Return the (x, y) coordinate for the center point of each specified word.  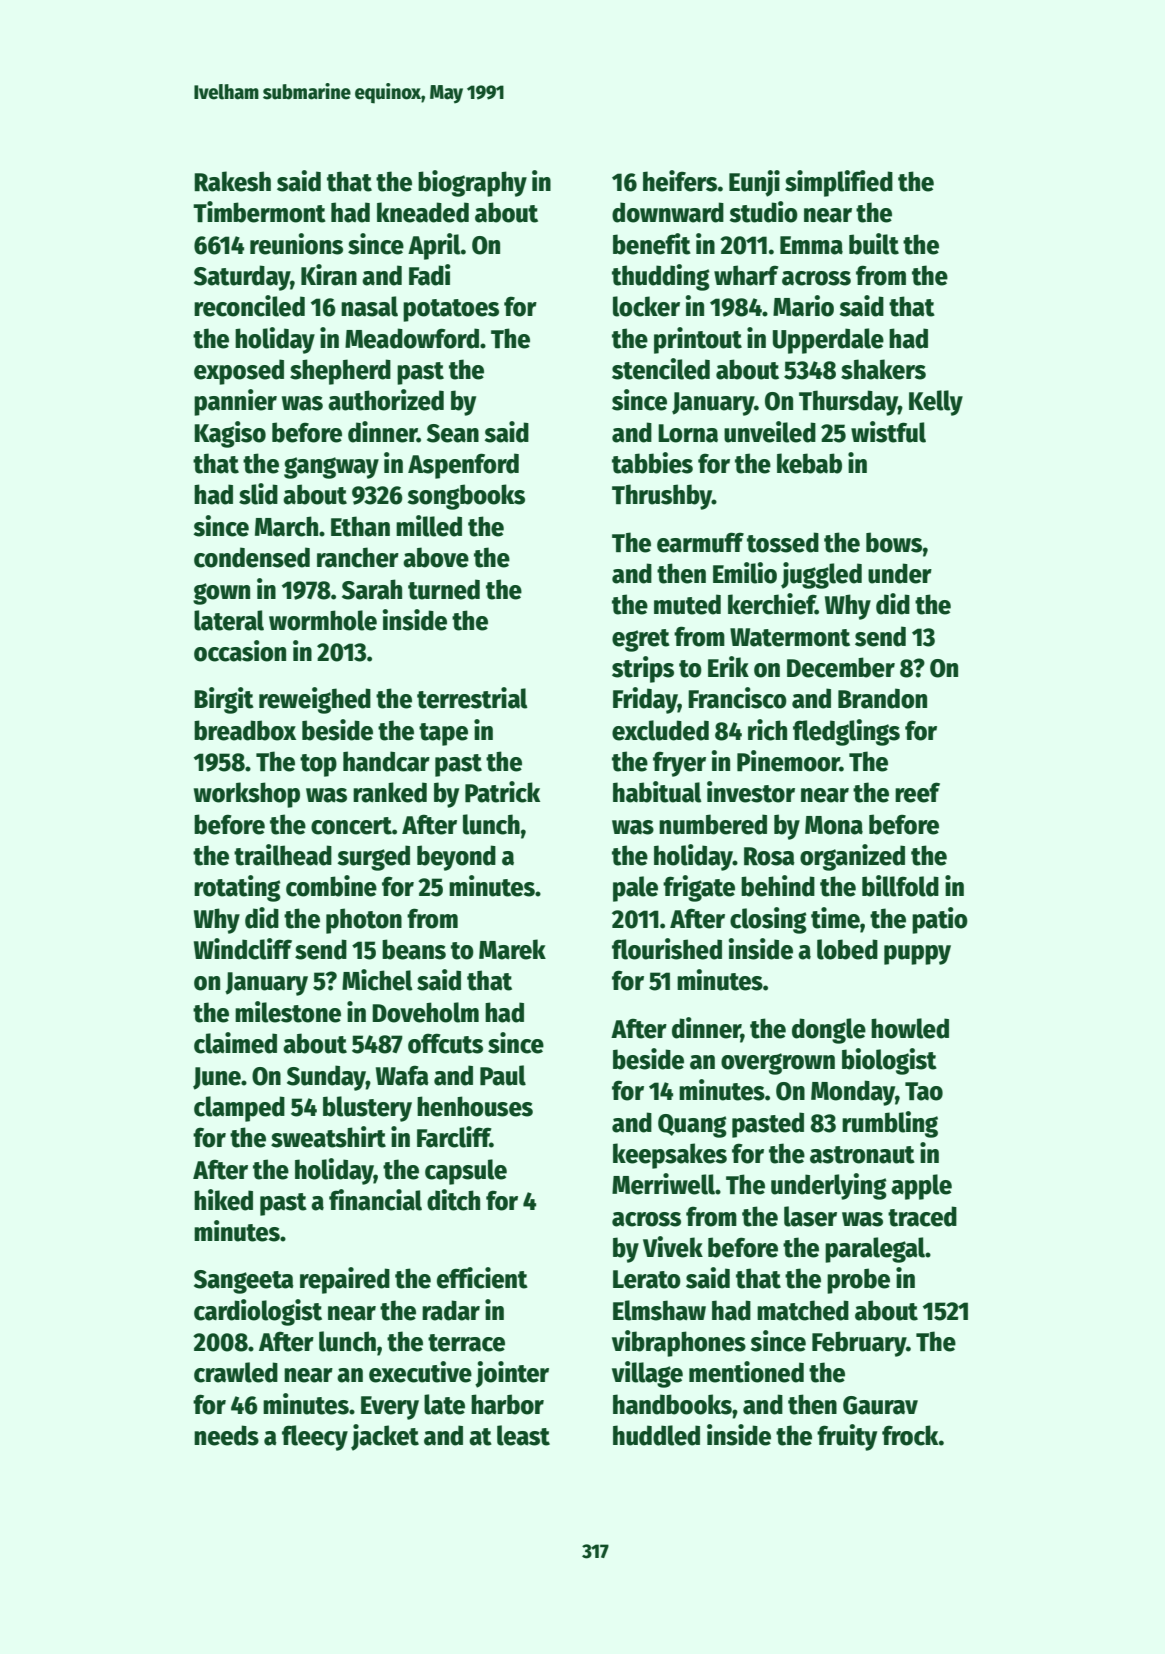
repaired (345, 1280)
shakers (883, 369)
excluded (660, 730)
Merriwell (663, 1184)
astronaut (862, 1155)
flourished (667, 949)
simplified (839, 183)
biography (472, 183)
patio (940, 920)
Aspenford (463, 466)
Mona (834, 825)
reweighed (315, 700)
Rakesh (232, 181)
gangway (331, 468)
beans (414, 949)
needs (226, 1435)
